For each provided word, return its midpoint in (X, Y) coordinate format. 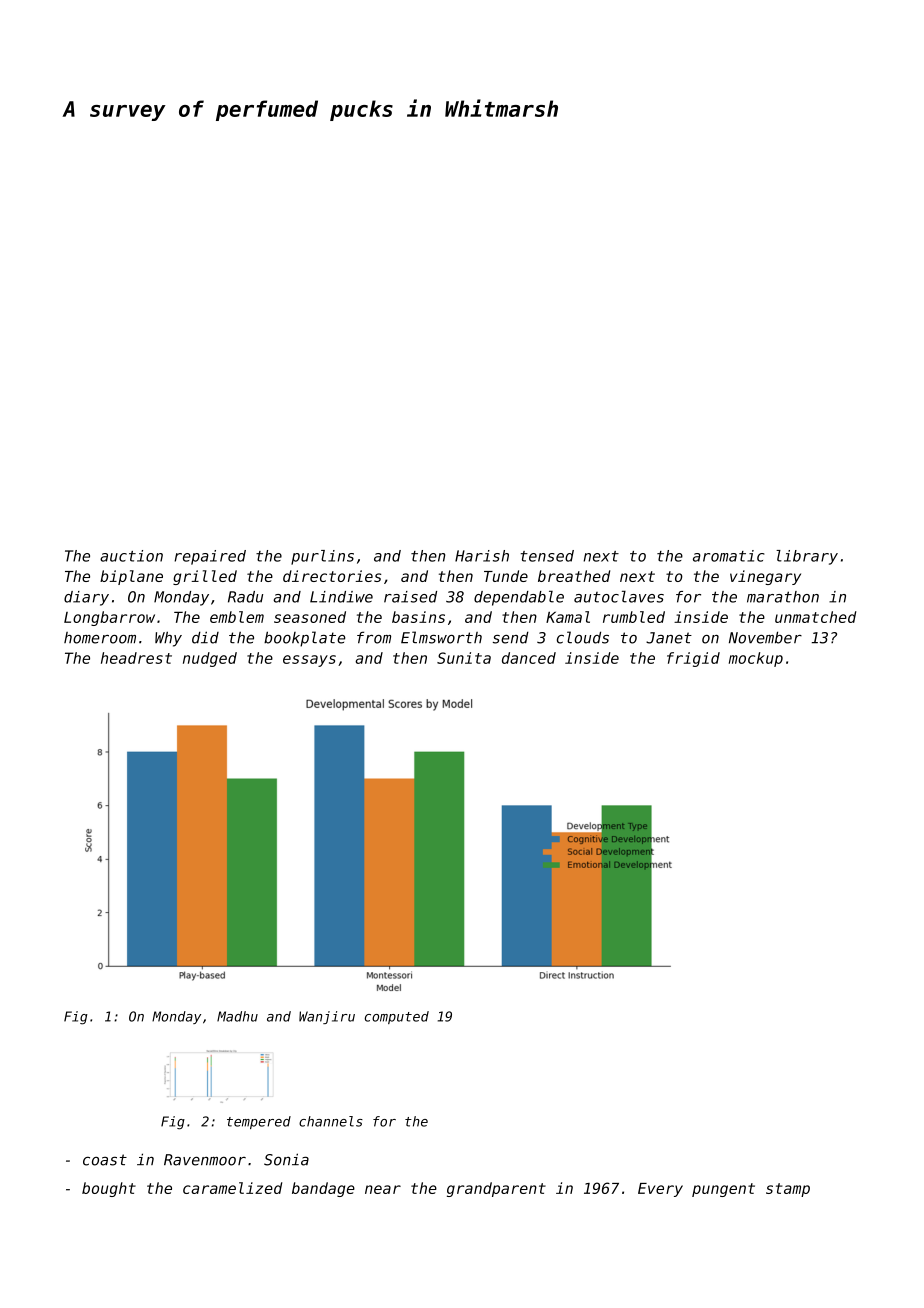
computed (397, 1017)
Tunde (506, 576)
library (807, 557)
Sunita (464, 658)
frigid (693, 659)
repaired (210, 557)
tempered (259, 1122)
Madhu (237, 1016)
